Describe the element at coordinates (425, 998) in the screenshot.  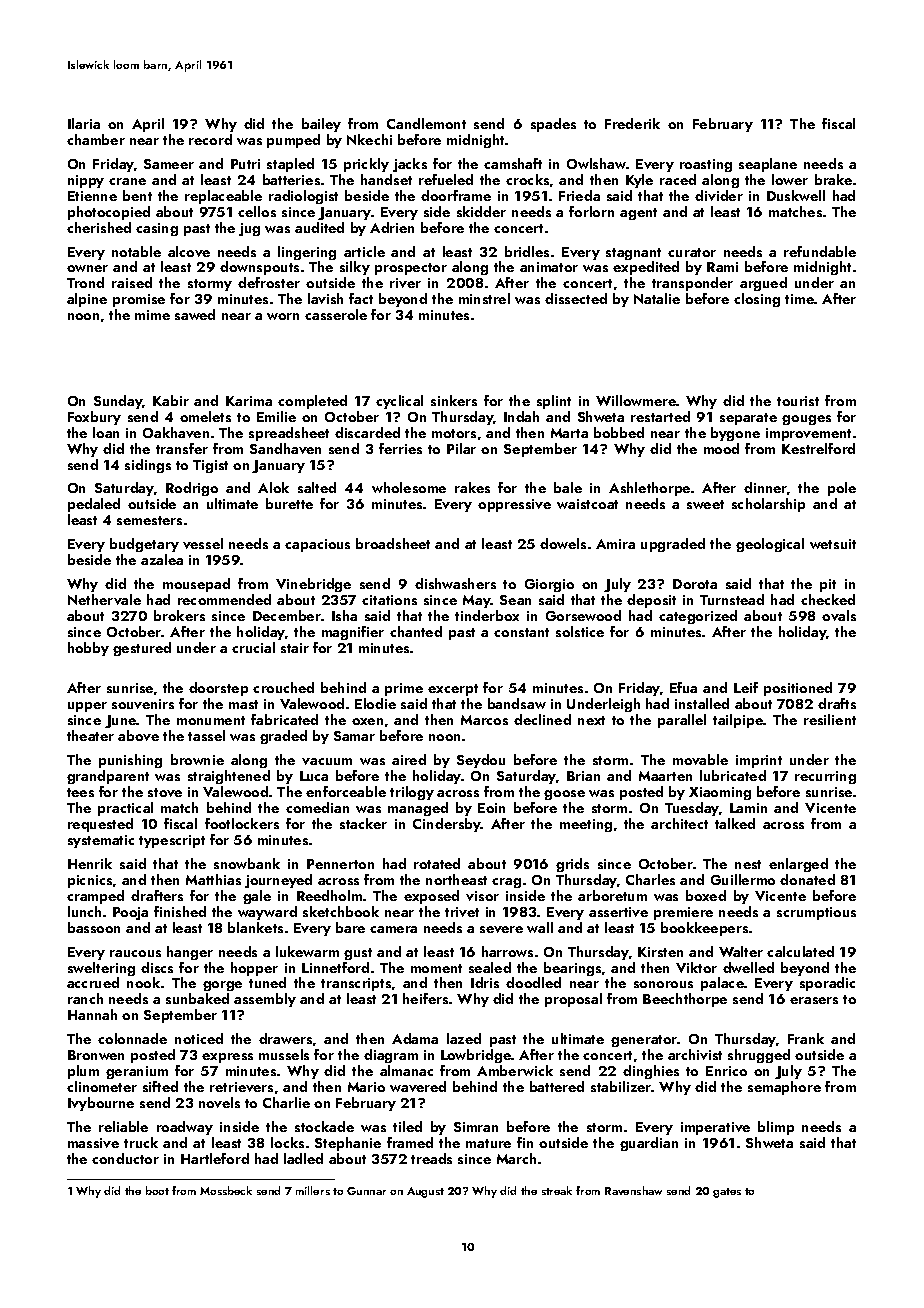
I see `heifers` at that location.
